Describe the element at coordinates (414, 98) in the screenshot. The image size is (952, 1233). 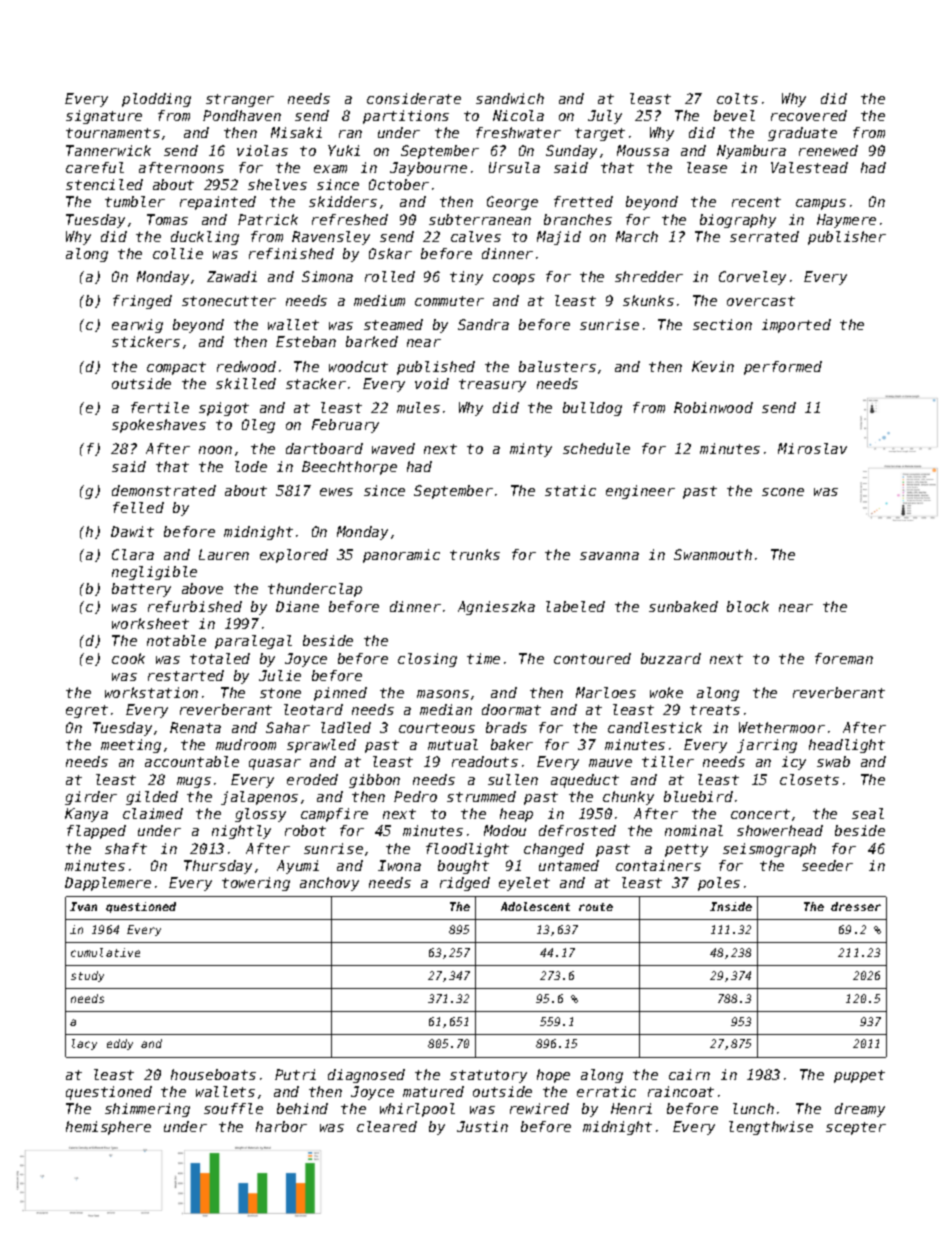
I see `considerate` at that location.
